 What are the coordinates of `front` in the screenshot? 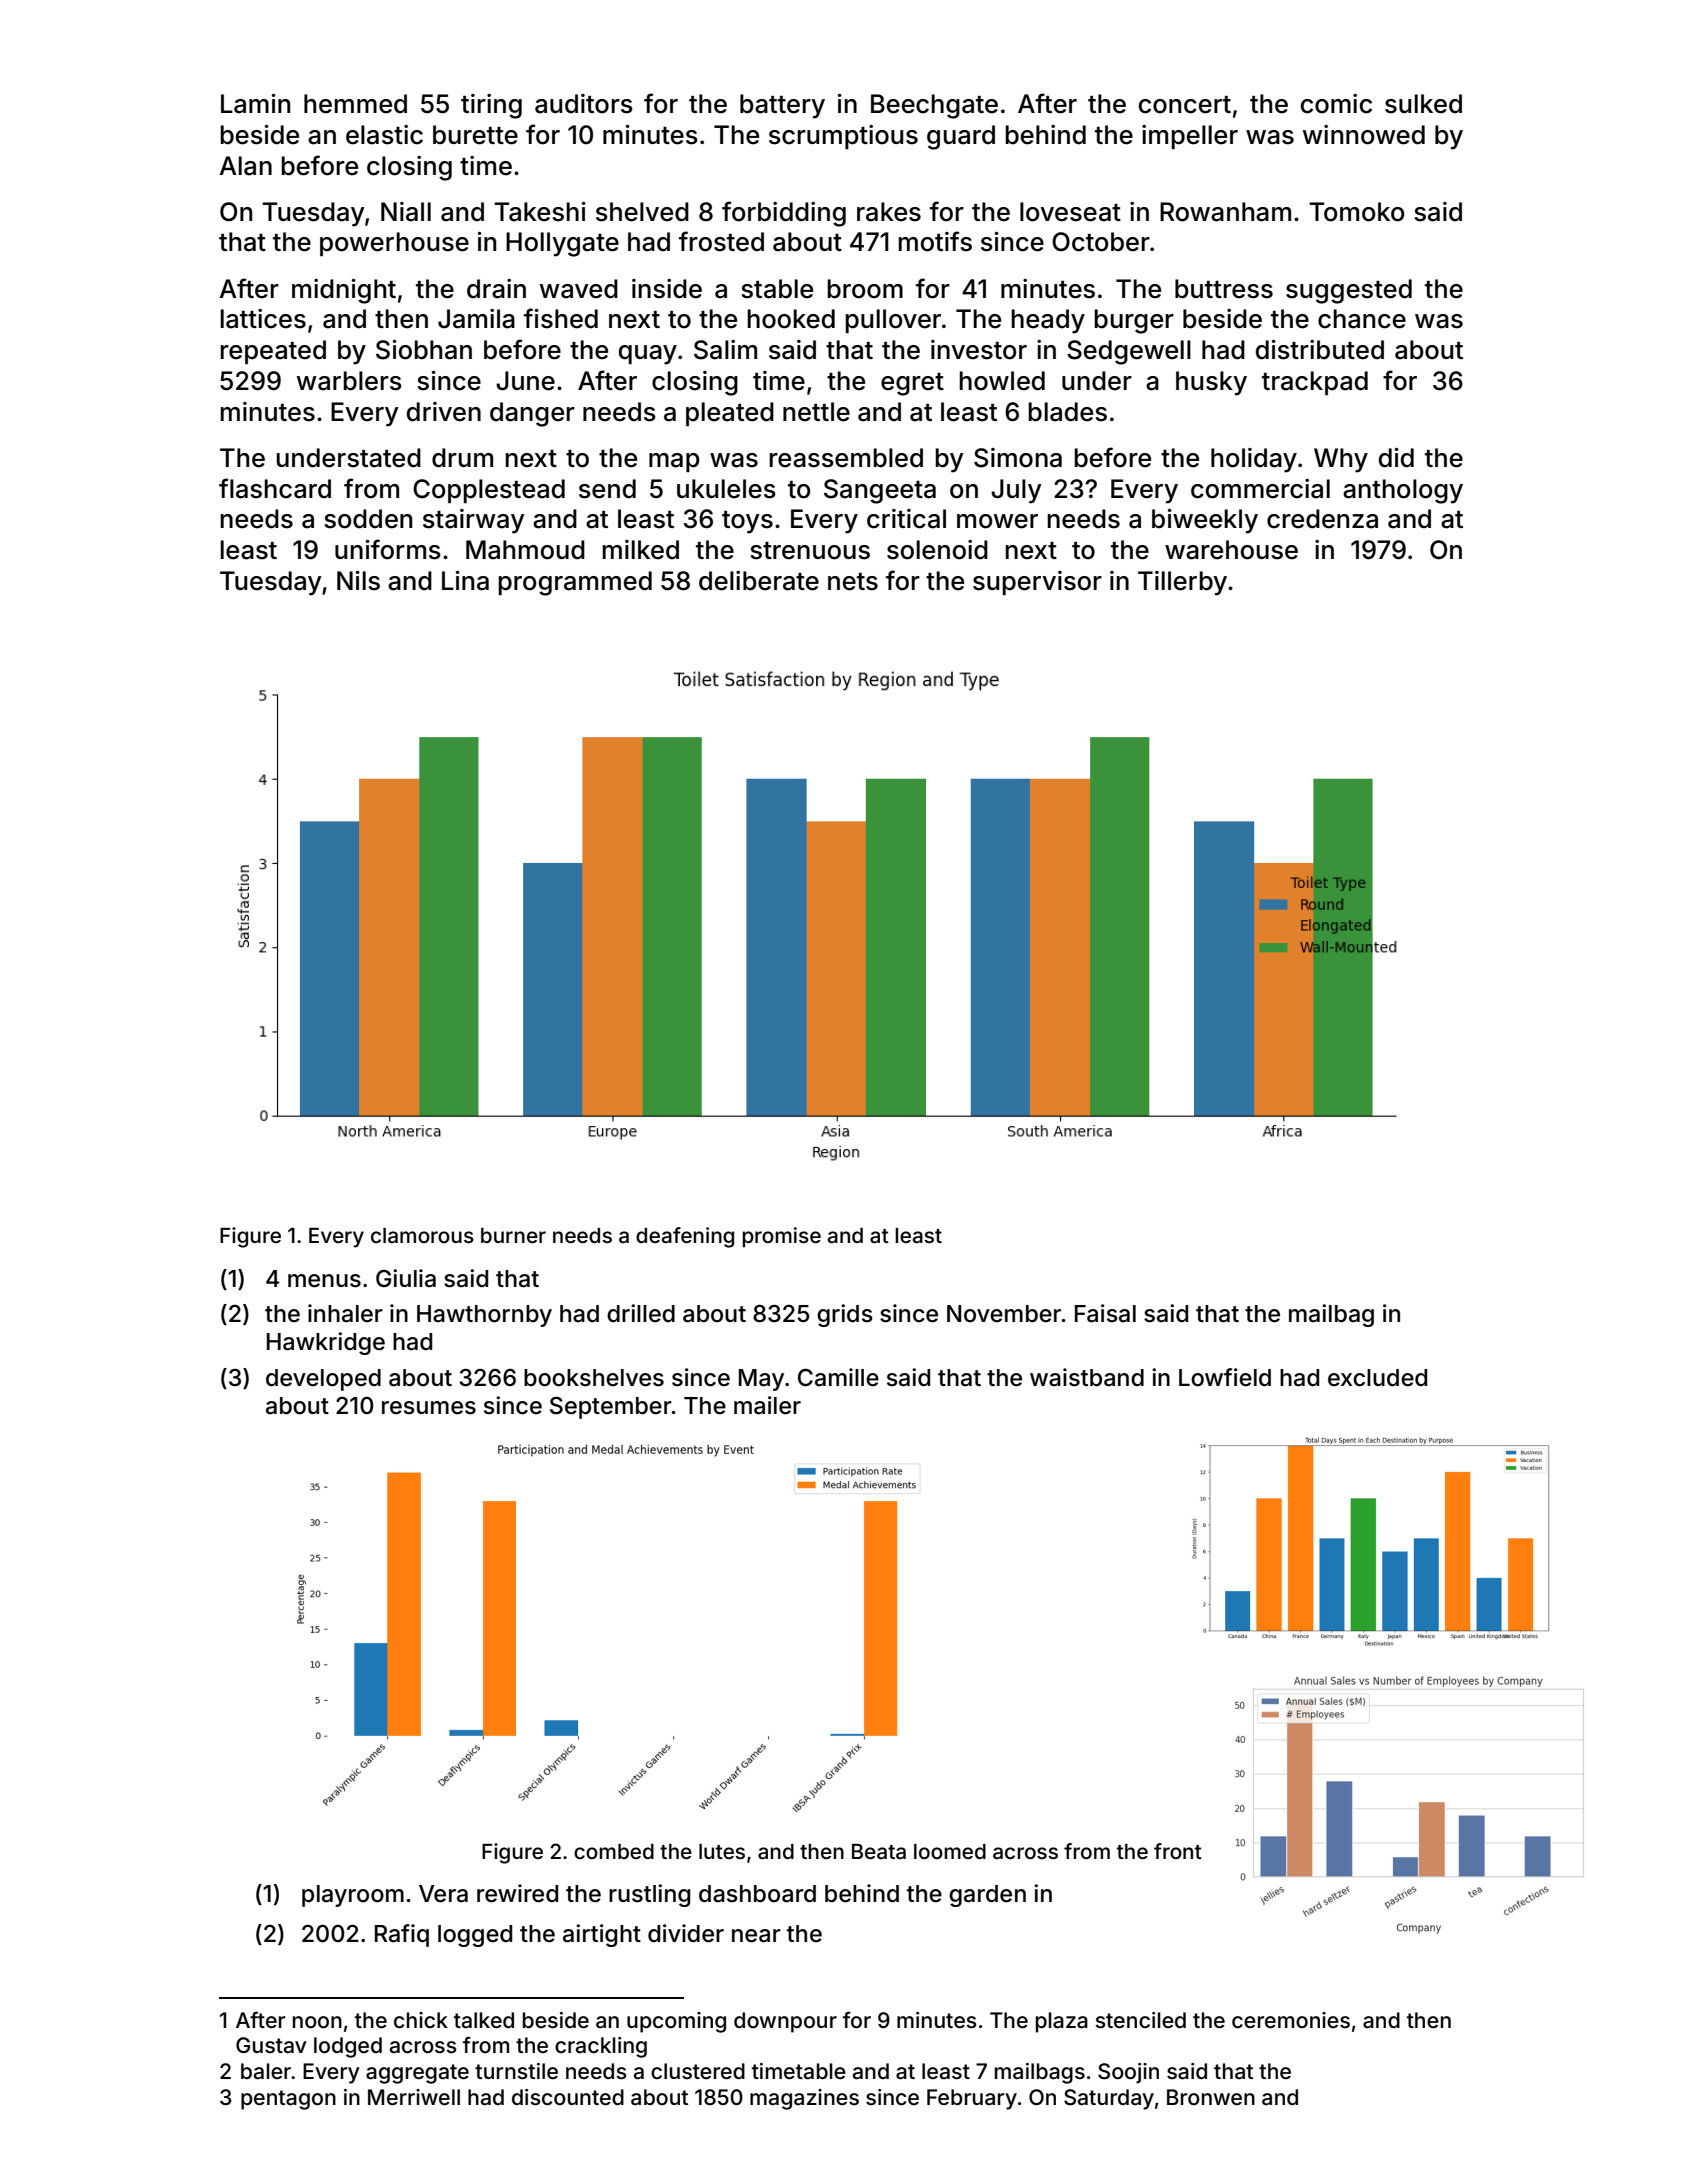 It's located at (1178, 1851).
